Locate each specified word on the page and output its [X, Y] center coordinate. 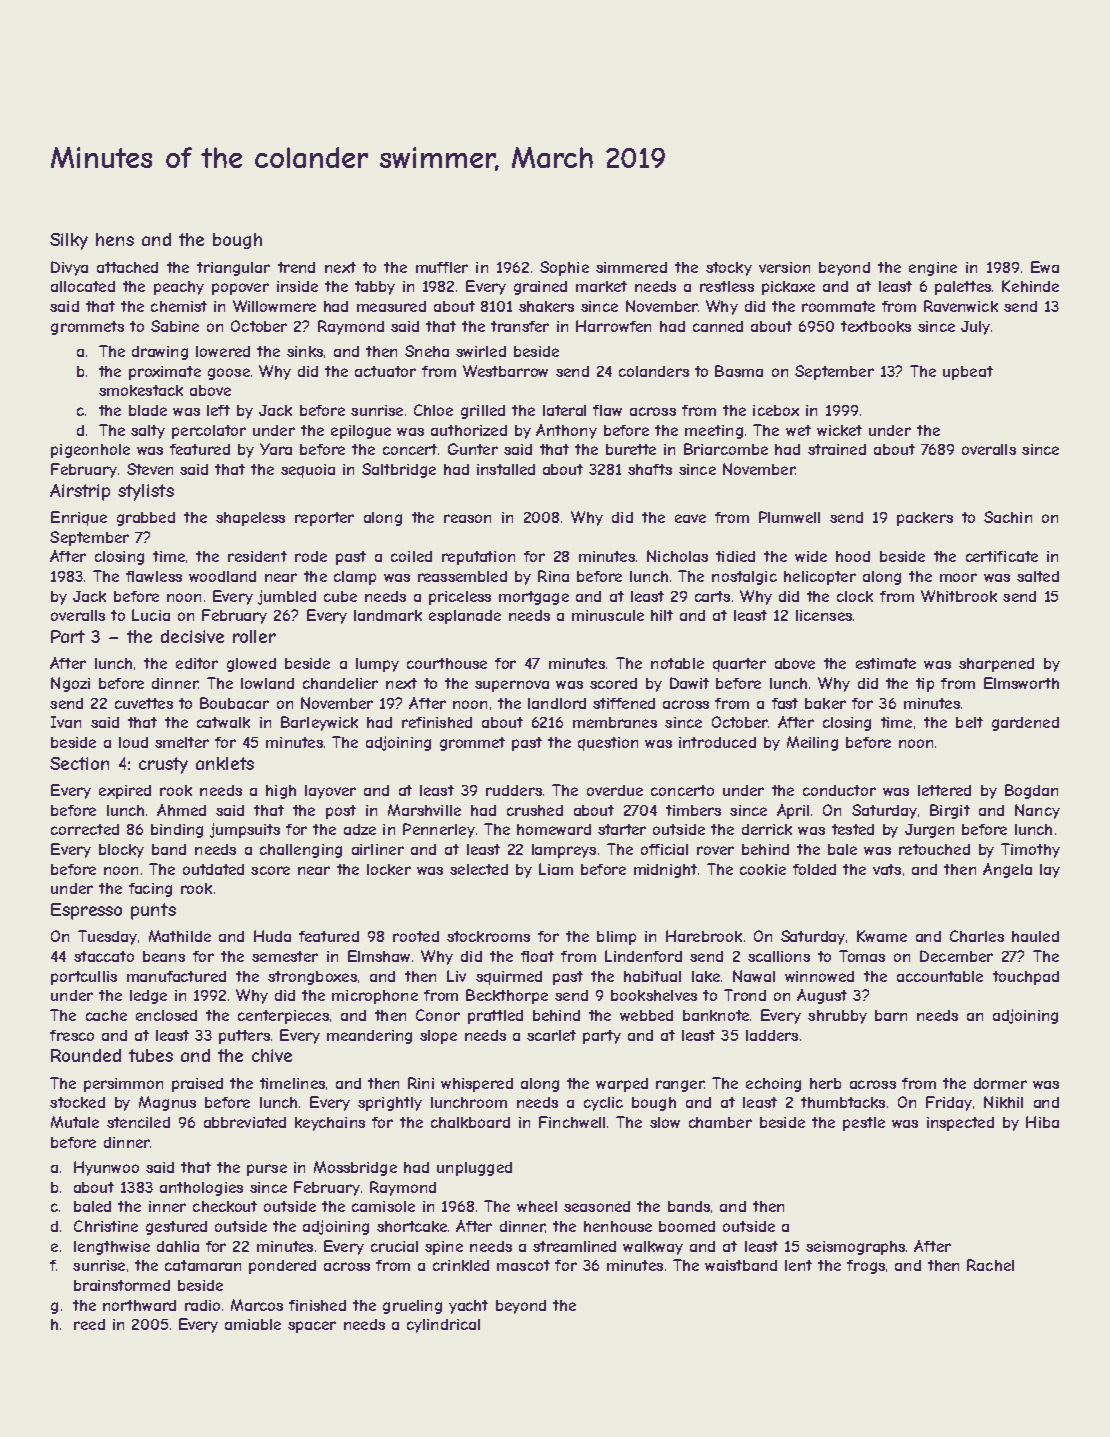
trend [296, 267]
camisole [383, 1206]
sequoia [308, 471]
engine [933, 269]
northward [139, 1305]
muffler [442, 267]
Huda [272, 936]
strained [837, 449]
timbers [693, 810]
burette [631, 449]
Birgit [950, 811]
